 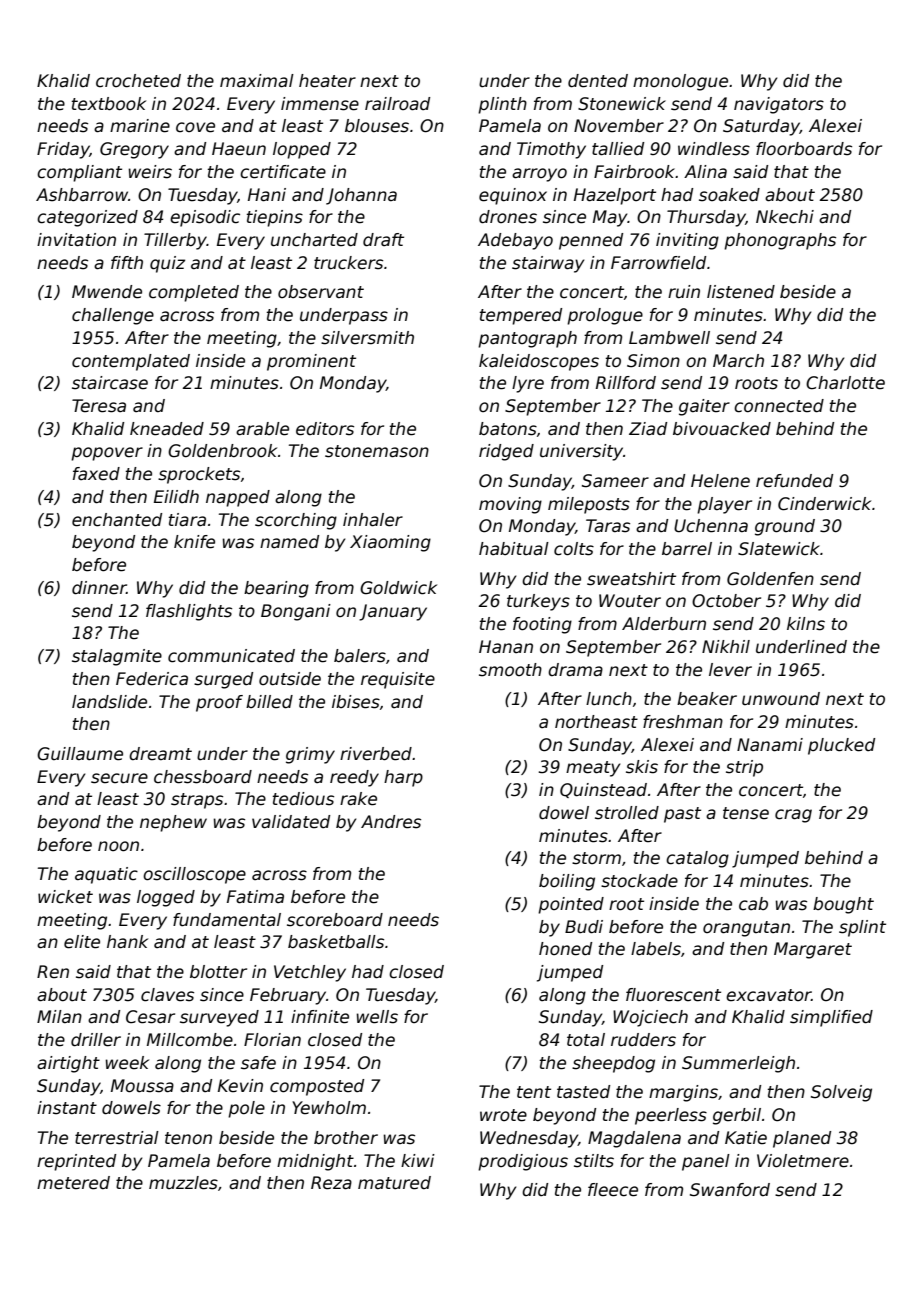 What do you see at coordinates (194, 293) in the screenshot?
I see `completed` at bounding box center [194, 293].
